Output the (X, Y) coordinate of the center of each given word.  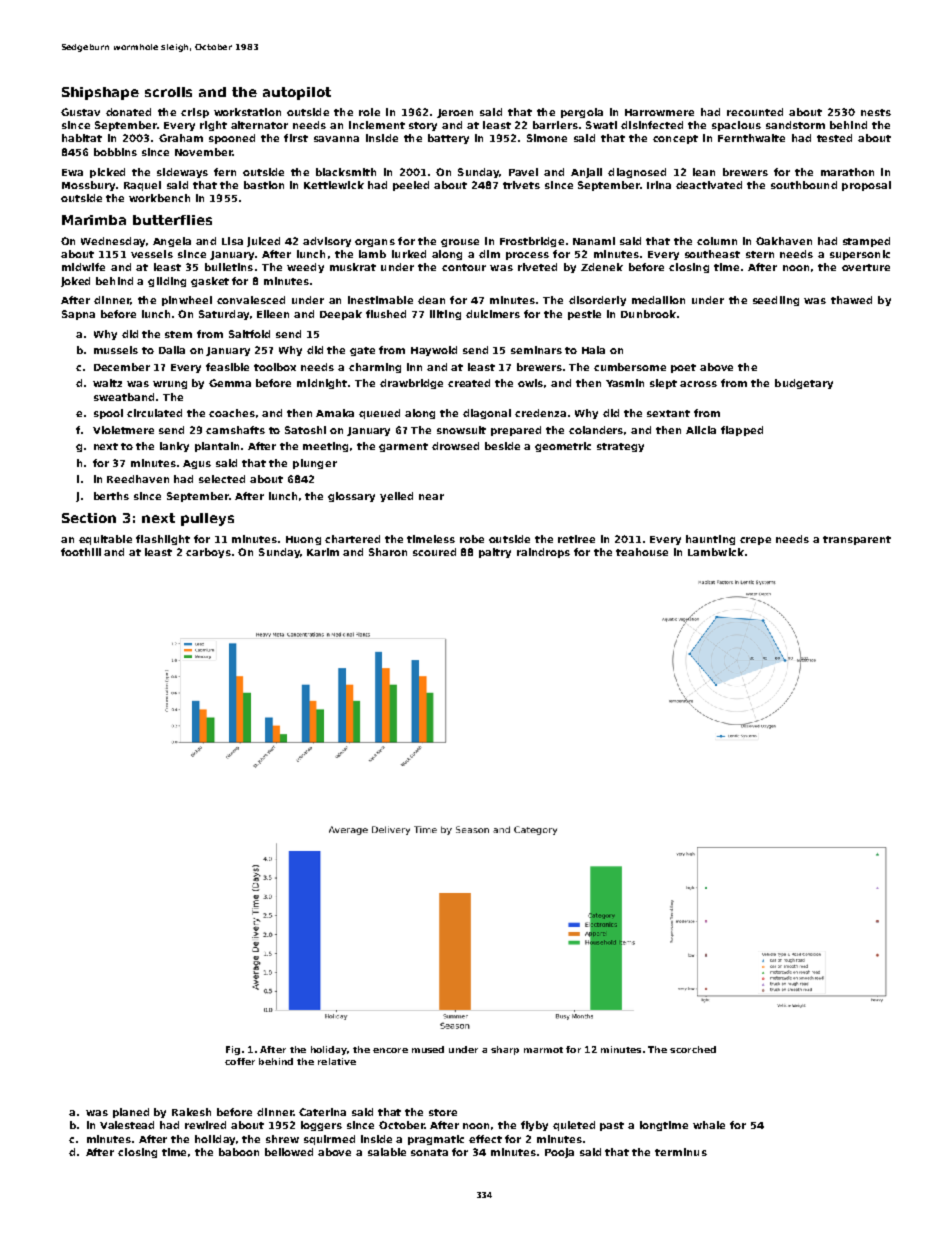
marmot (543, 1050)
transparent (857, 540)
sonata (429, 1152)
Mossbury (88, 186)
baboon (239, 1152)
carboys (208, 553)
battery (448, 139)
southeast (712, 254)
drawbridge (411, 384)
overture (866, 267)
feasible (227, 367)
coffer (240, 1061)
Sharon (388, 552)
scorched (693, 1049)
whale (709, 1125)
